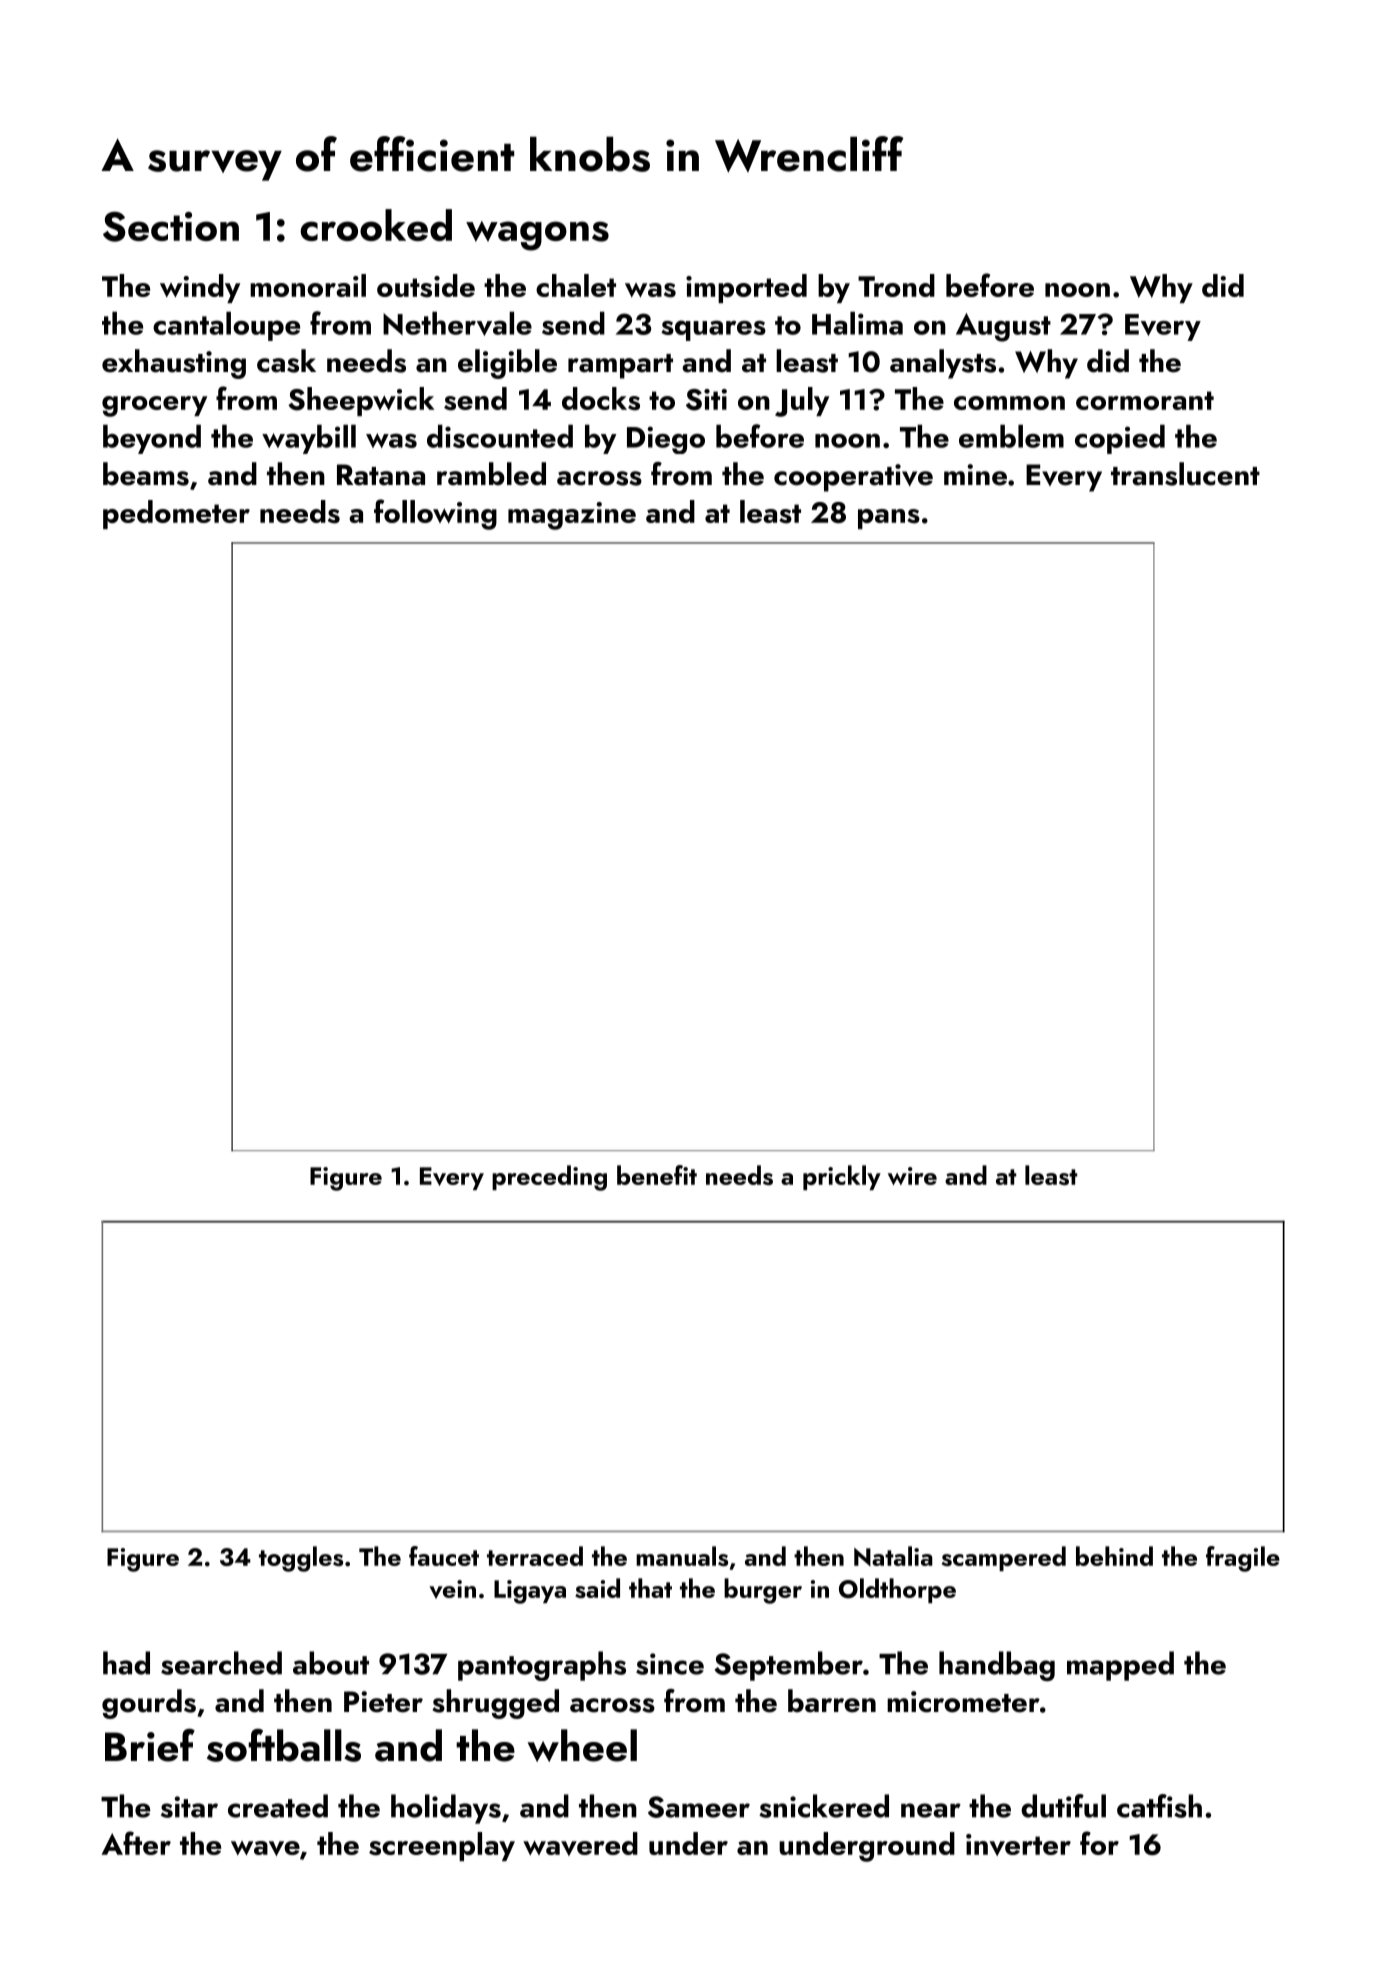  I want to click on chalet, so click(576, 285).
